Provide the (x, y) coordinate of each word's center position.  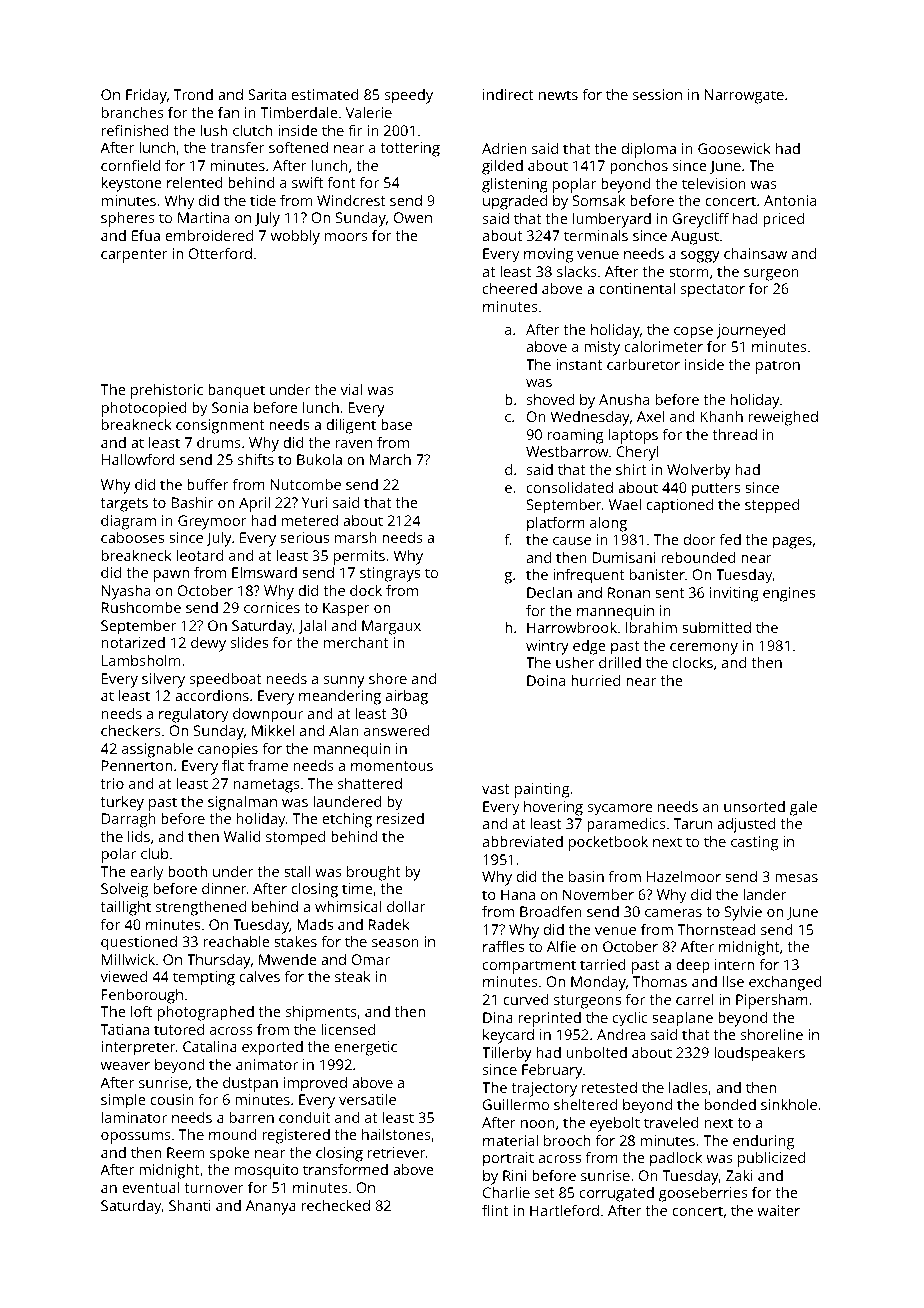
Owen (413, 217)
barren (252, 1117)
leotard (200, 555)
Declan (549, 592)
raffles (503, 946)
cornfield (130, 165)
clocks (693, 662)
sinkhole (789, 1104)
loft (141, 1011)
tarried (603, 964)
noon (538, 1124)
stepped (772, 506)
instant (579, 364)
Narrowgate (744, 96)
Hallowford (138, 459)
